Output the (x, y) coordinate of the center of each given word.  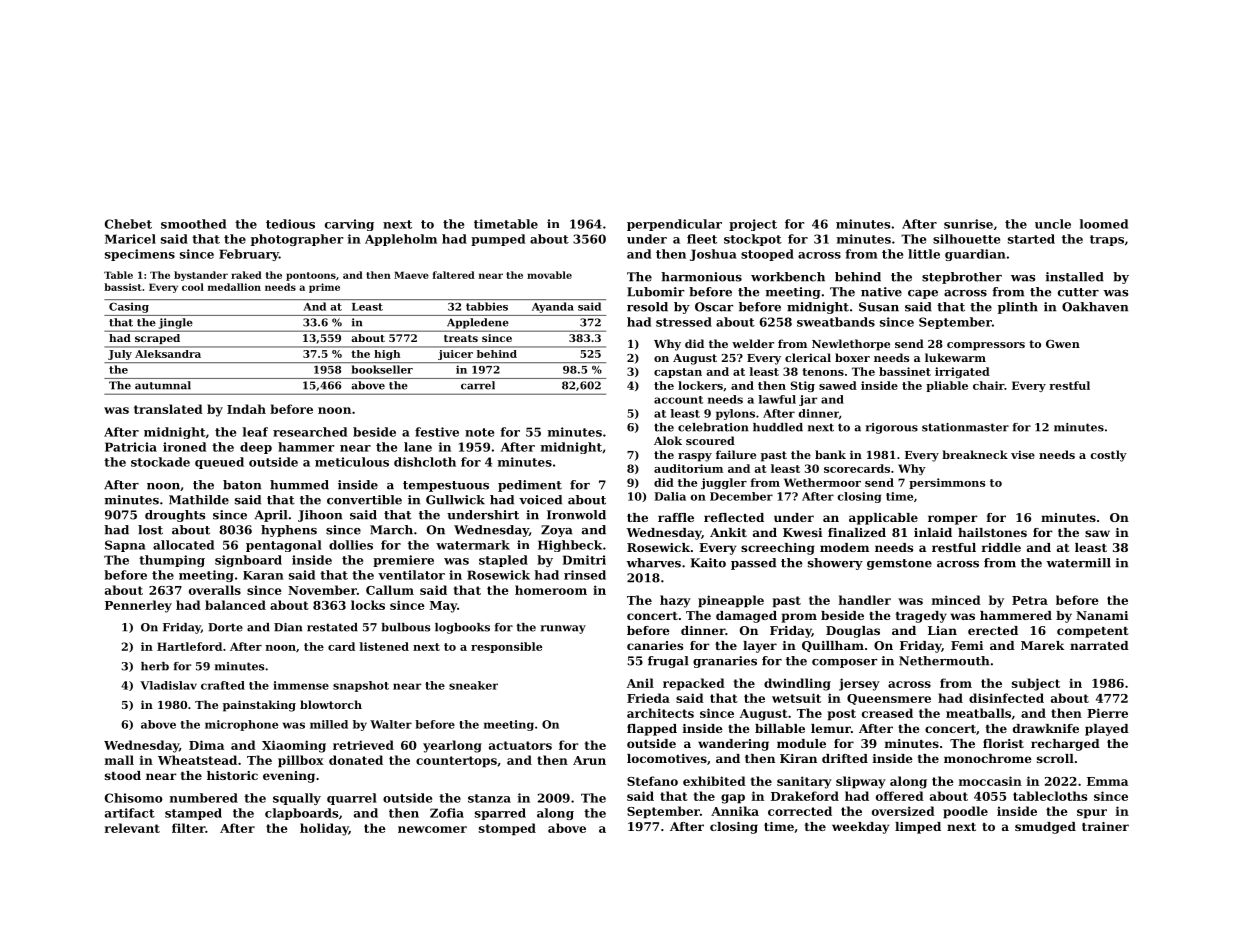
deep (256, 448)
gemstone (899, 564)
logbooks (462, 628)
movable (549, 275)
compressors (986, 346)
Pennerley (138, 606)
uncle (1053, 224)
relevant (132, 828)
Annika (735, 811)
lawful (777, 399)
